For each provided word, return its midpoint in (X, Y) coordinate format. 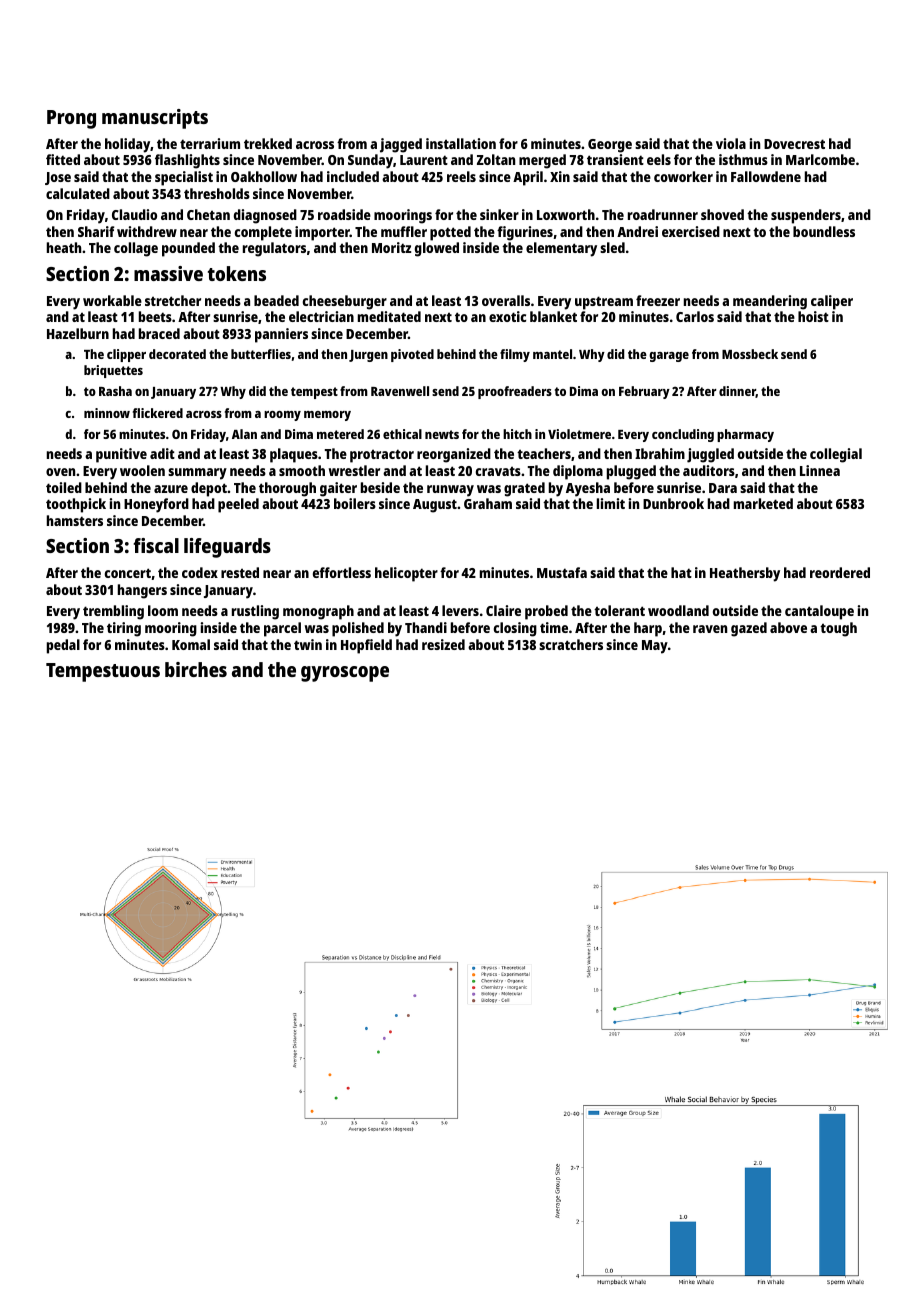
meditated (389, 316)
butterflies (261, 354)
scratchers (571, 644)
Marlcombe (820, 159)
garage (669, 357)
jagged (401, 145)
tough (838, 629)
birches (196, 669)
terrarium (210, 143)
